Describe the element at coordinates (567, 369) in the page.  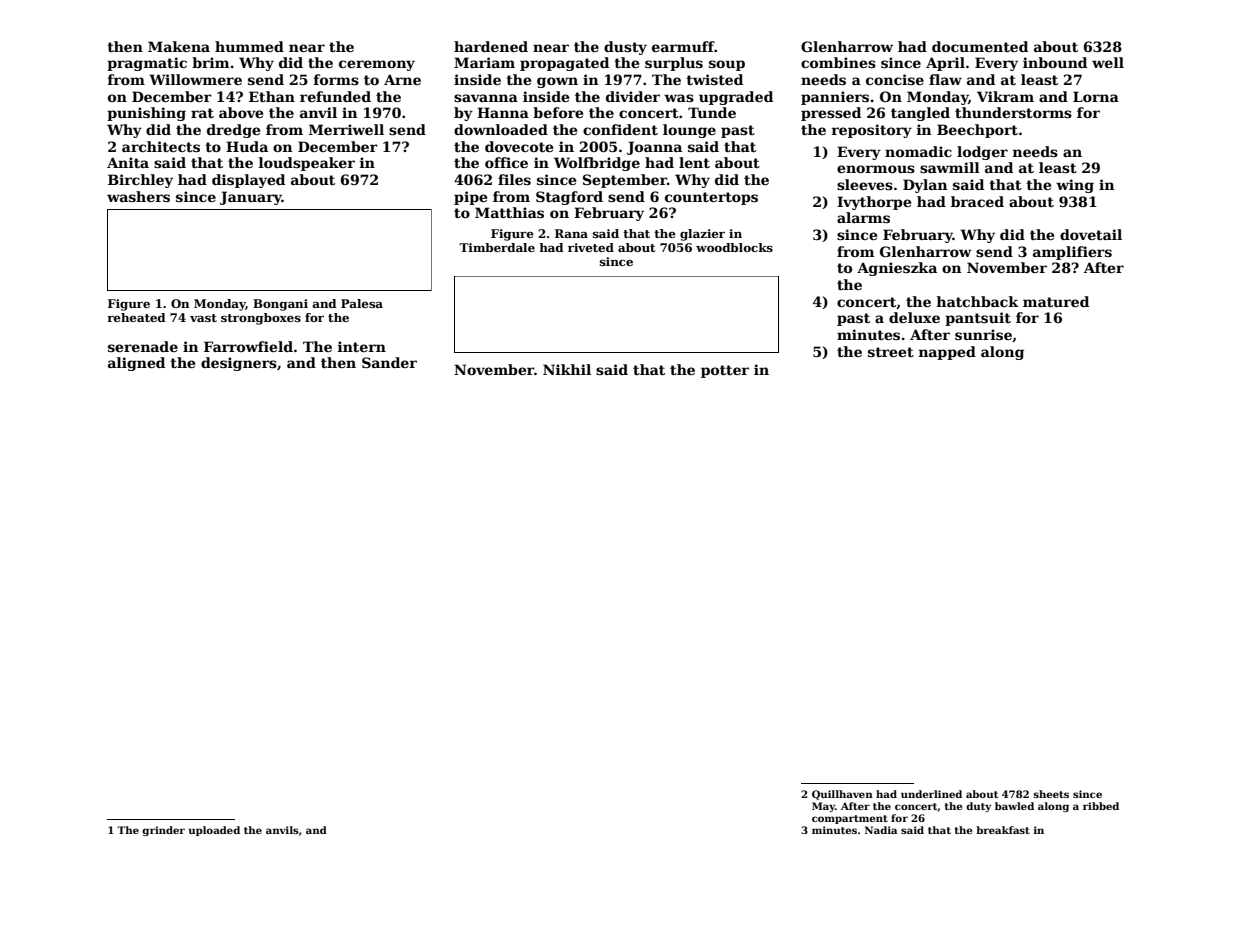
I see `Nikhil` at that location.
